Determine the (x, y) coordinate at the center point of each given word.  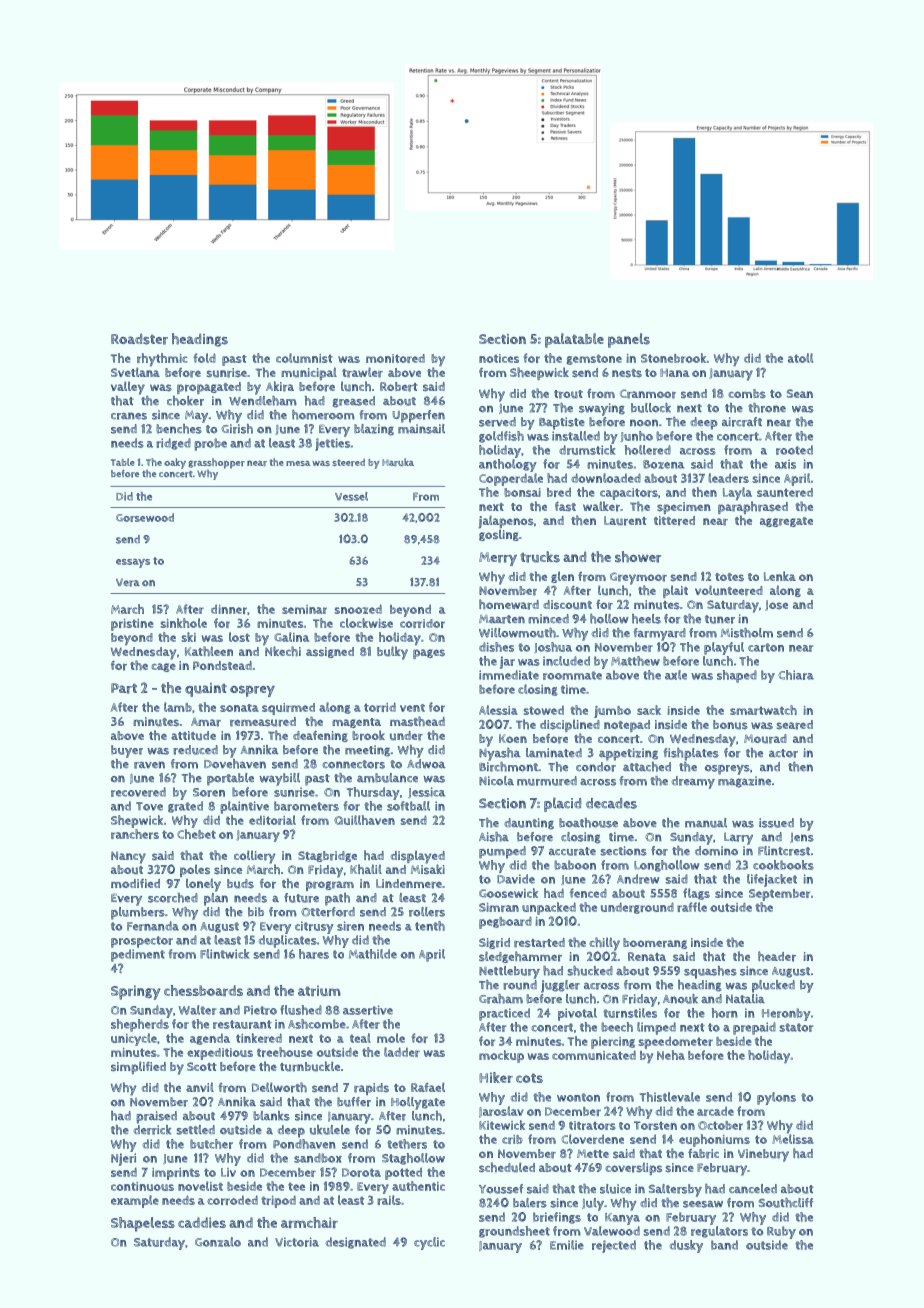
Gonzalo (218, 1242)
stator (796, 1027)
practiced (504, 1014)
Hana (675, 373)
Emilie (567, 1245)
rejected (614, 1246)
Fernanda (153, 926)
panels (629, 340)
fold (204, 358)
